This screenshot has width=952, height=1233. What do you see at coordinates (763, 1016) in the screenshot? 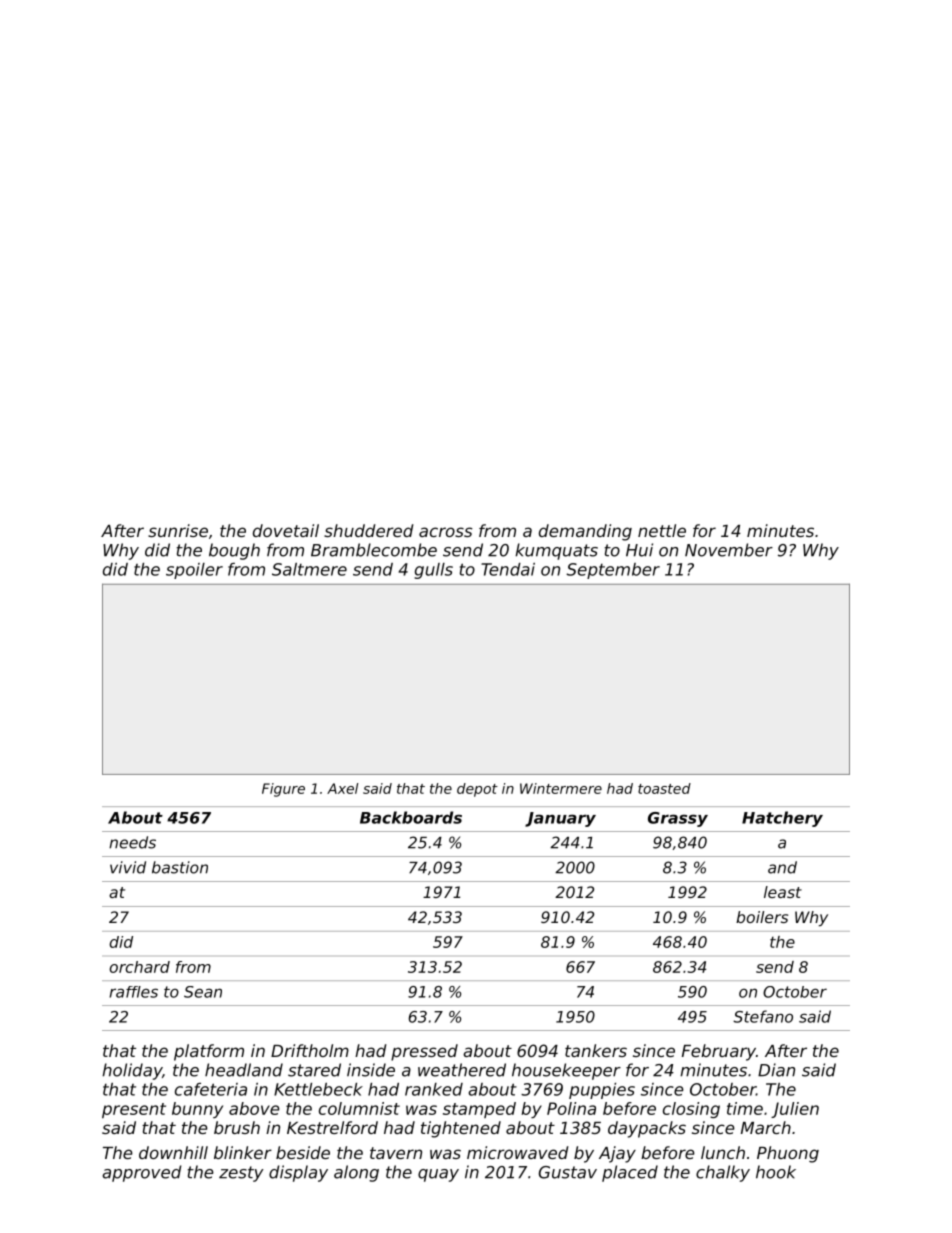
I see `Stefano` at bounding box center [763, 1016].
